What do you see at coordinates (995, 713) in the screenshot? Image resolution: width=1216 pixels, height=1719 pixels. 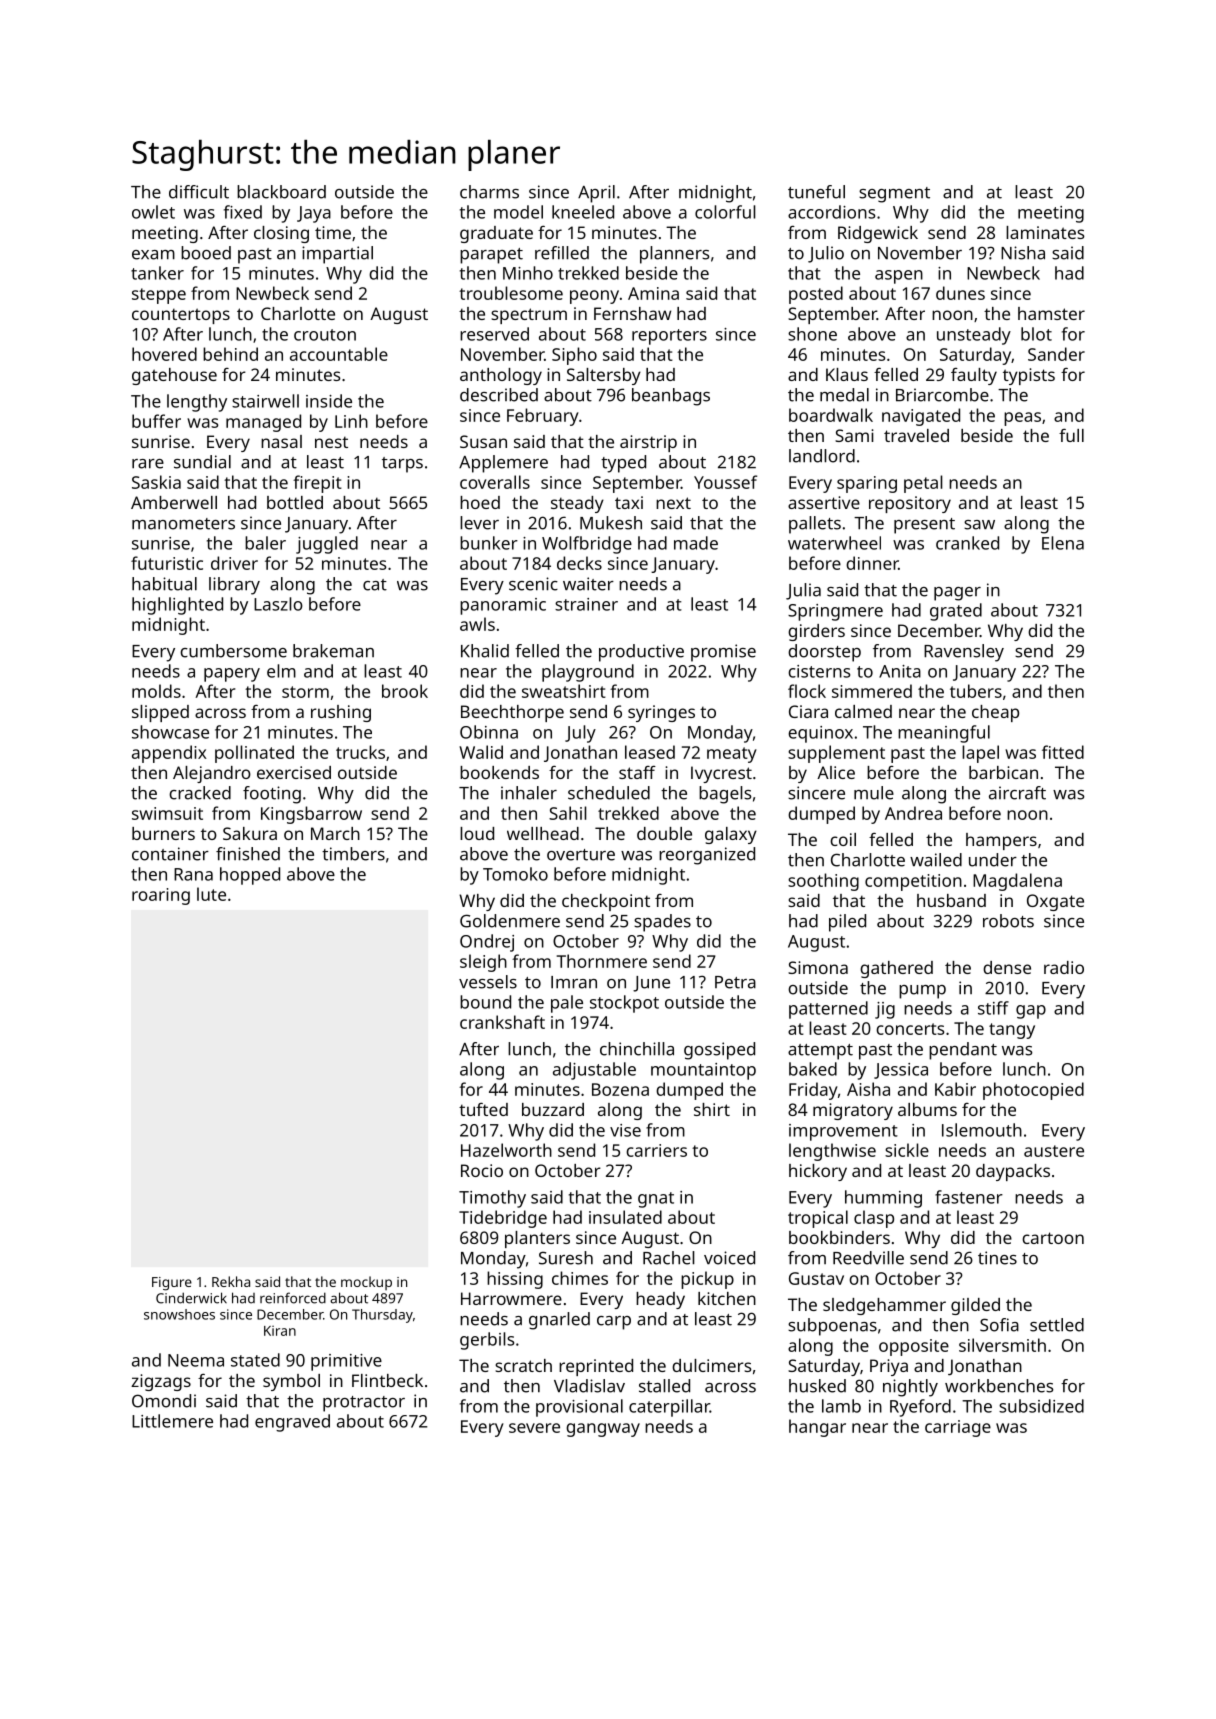 I see `cheap` at bounding box center [995, 713].
